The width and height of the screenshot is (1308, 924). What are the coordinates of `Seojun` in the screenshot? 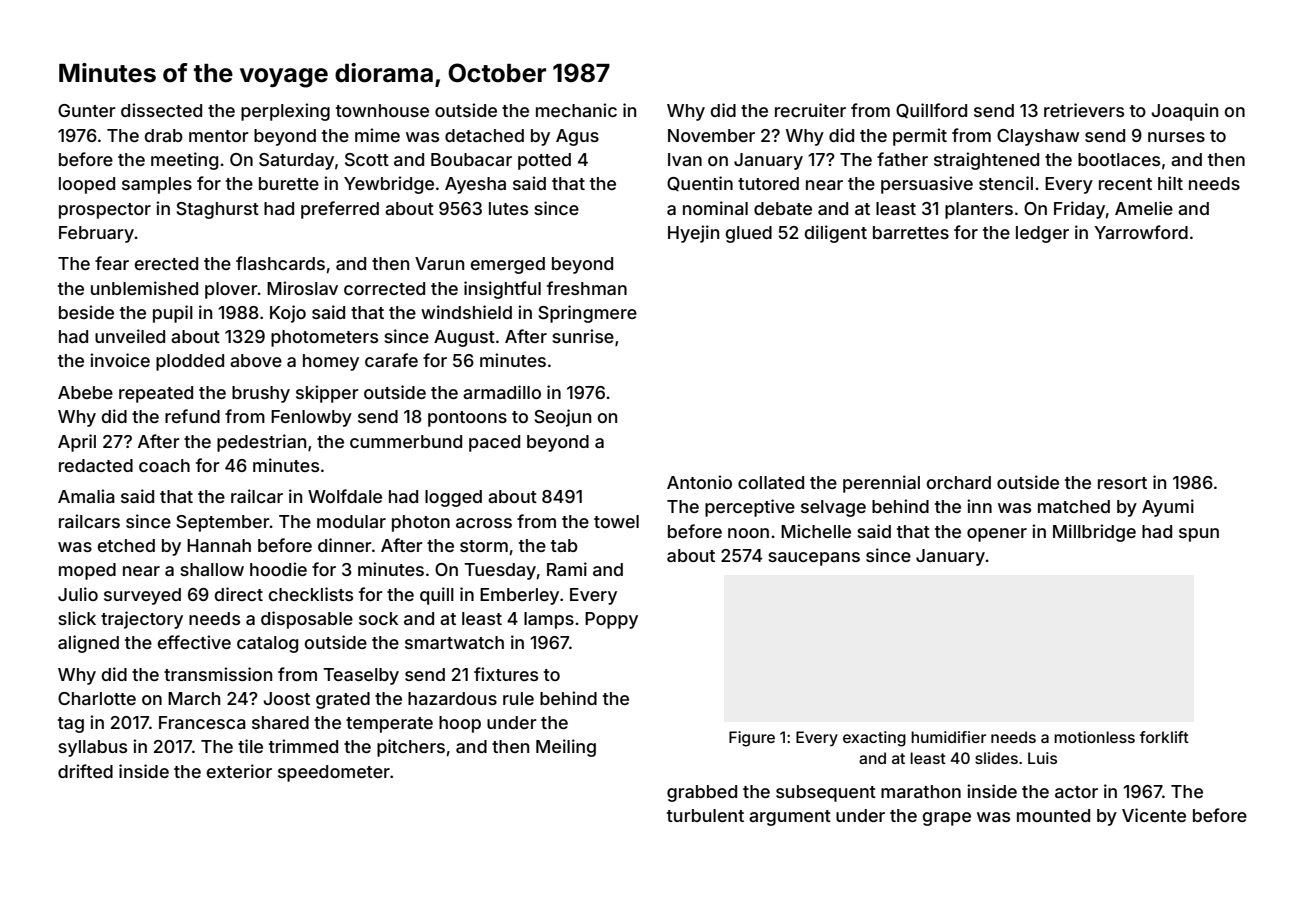 It's located at (562, 418).
